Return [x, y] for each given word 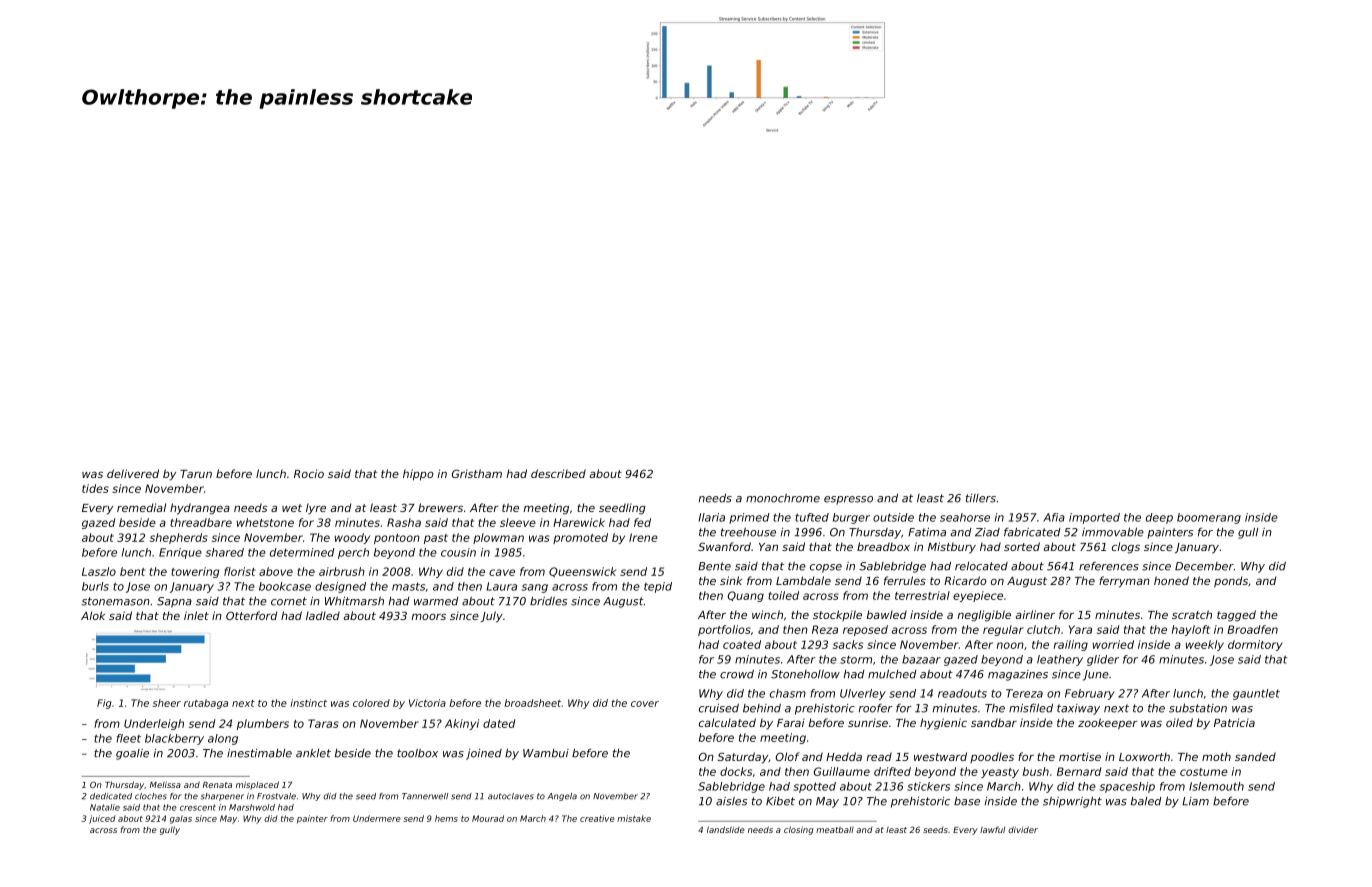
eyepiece [978, 596]
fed [642, 522]
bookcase [285, 586]
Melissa [165, 784]
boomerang [1209, 518]
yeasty [1000, 773]
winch [767, 614]
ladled [323, 615]
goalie [132, 754]
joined [484, 754]
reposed [865, 630]
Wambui [546, 753]
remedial [141, 507]
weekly [1205, 645]
